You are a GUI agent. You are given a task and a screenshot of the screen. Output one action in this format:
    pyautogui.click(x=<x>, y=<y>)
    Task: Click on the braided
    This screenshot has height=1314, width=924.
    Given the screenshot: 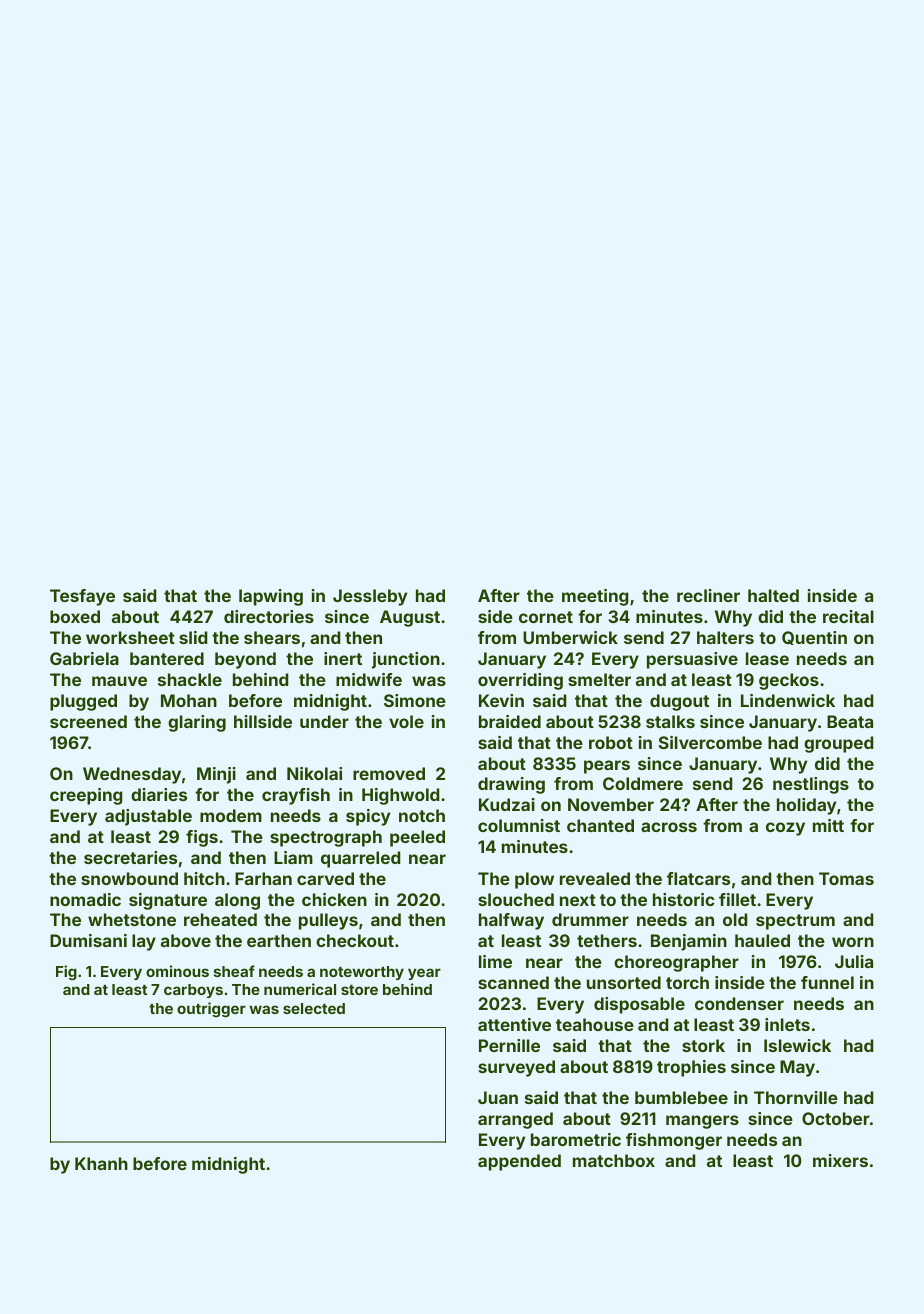 What is the action you would take?
    pyautogui.click(x=510, y=721)
